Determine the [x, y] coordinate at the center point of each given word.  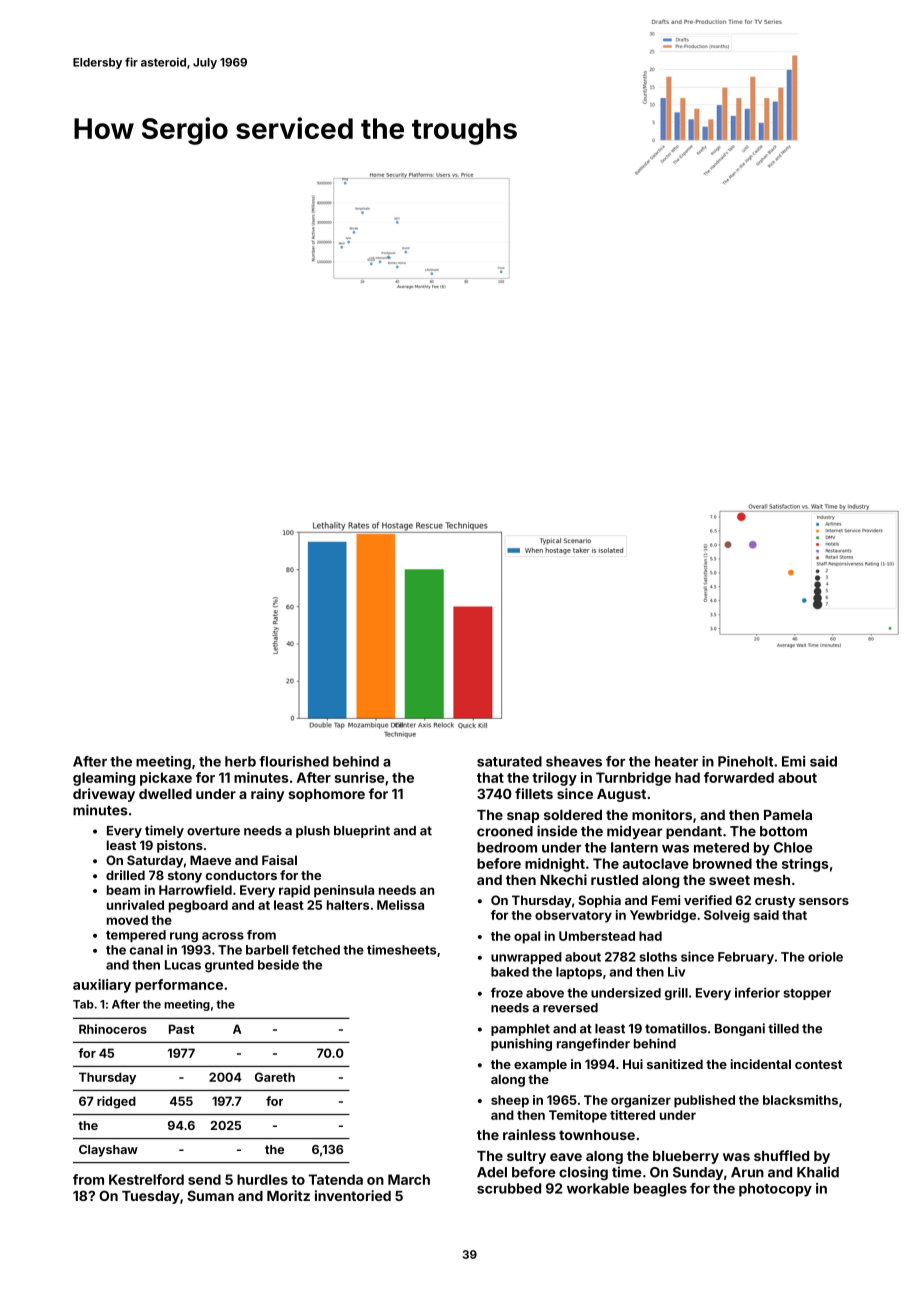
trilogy [554, 779]
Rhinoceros [113, 1029]
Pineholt [745, 761]
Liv [676, 972]
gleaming [104, 779]
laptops [579, 973]
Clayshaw [108, 1151]
